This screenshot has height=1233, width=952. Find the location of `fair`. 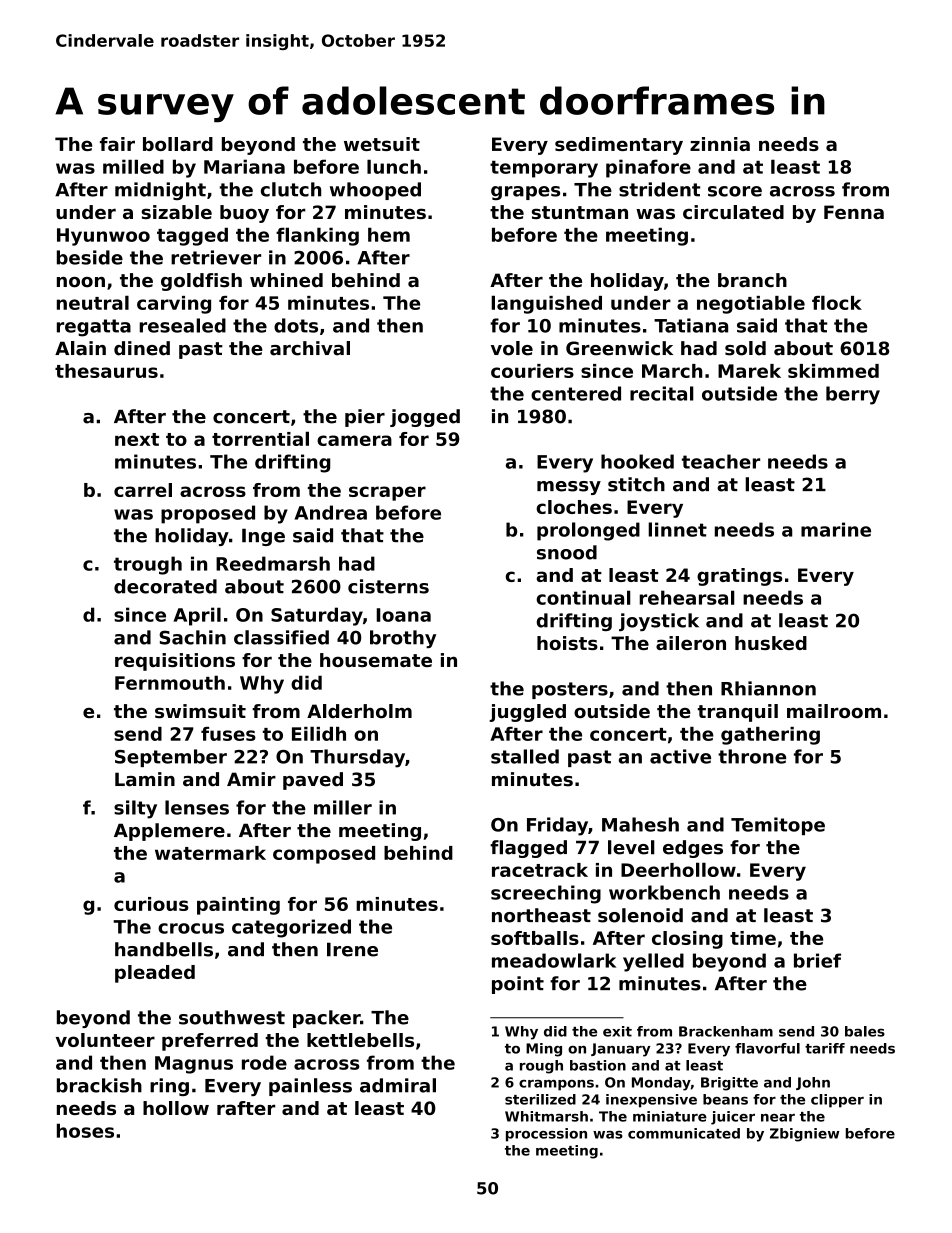

fair is located at coordinates (117, 144).
